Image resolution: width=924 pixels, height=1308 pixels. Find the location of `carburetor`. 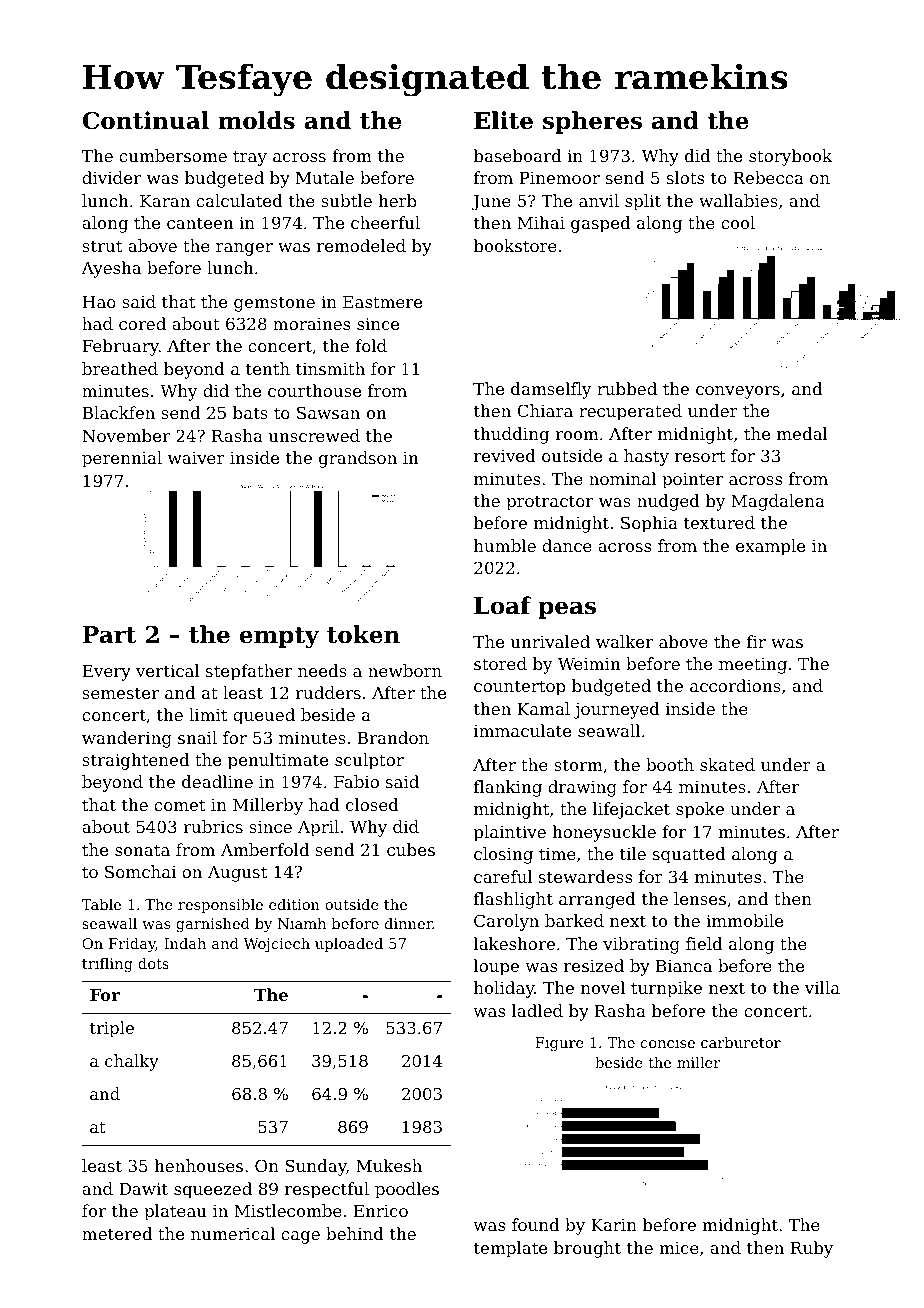

carburetor is located at coordinates (741, 1042).
